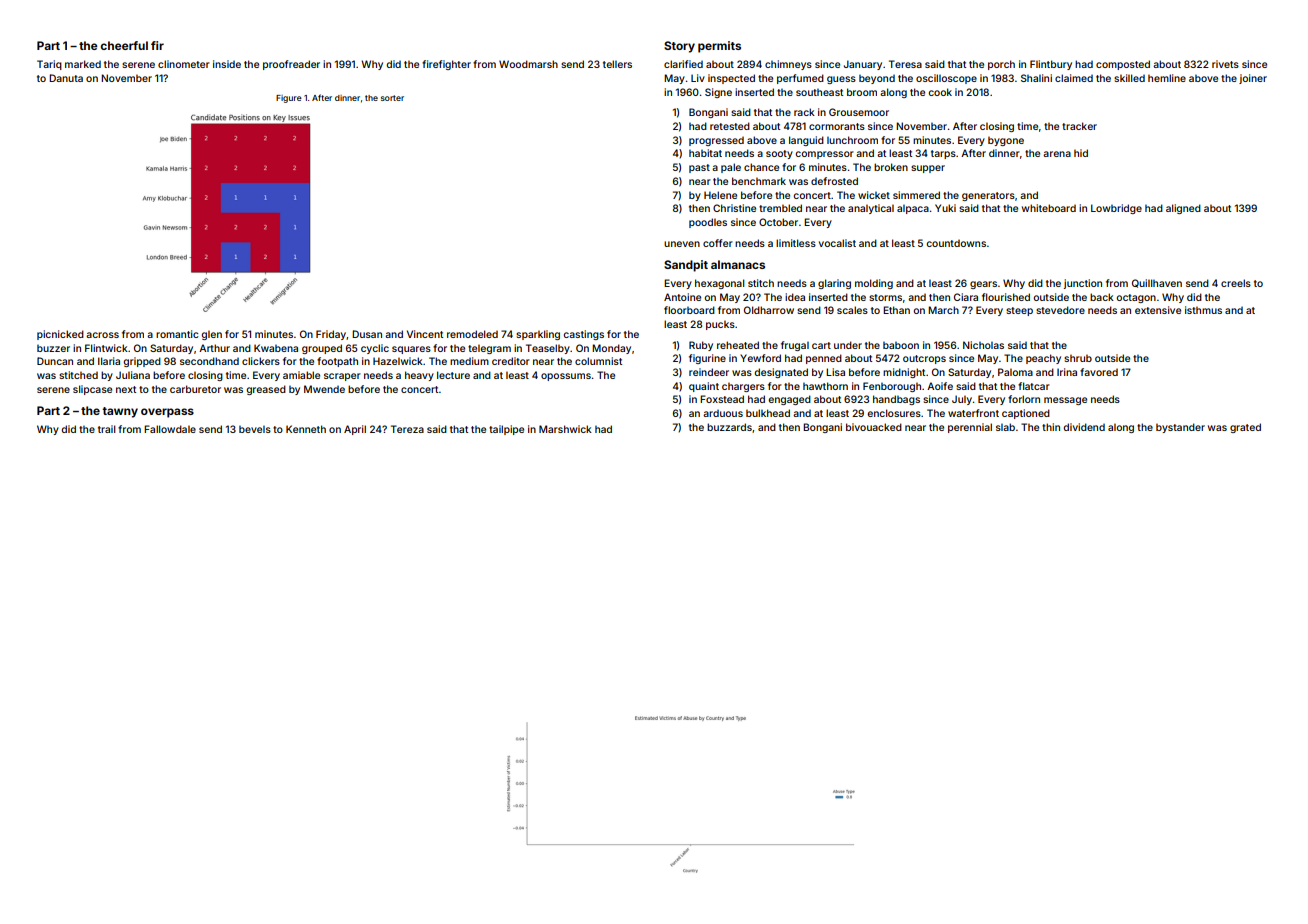  Describe the element at coordinates (1006, 297) in the page. I see `flourished` at that location.
